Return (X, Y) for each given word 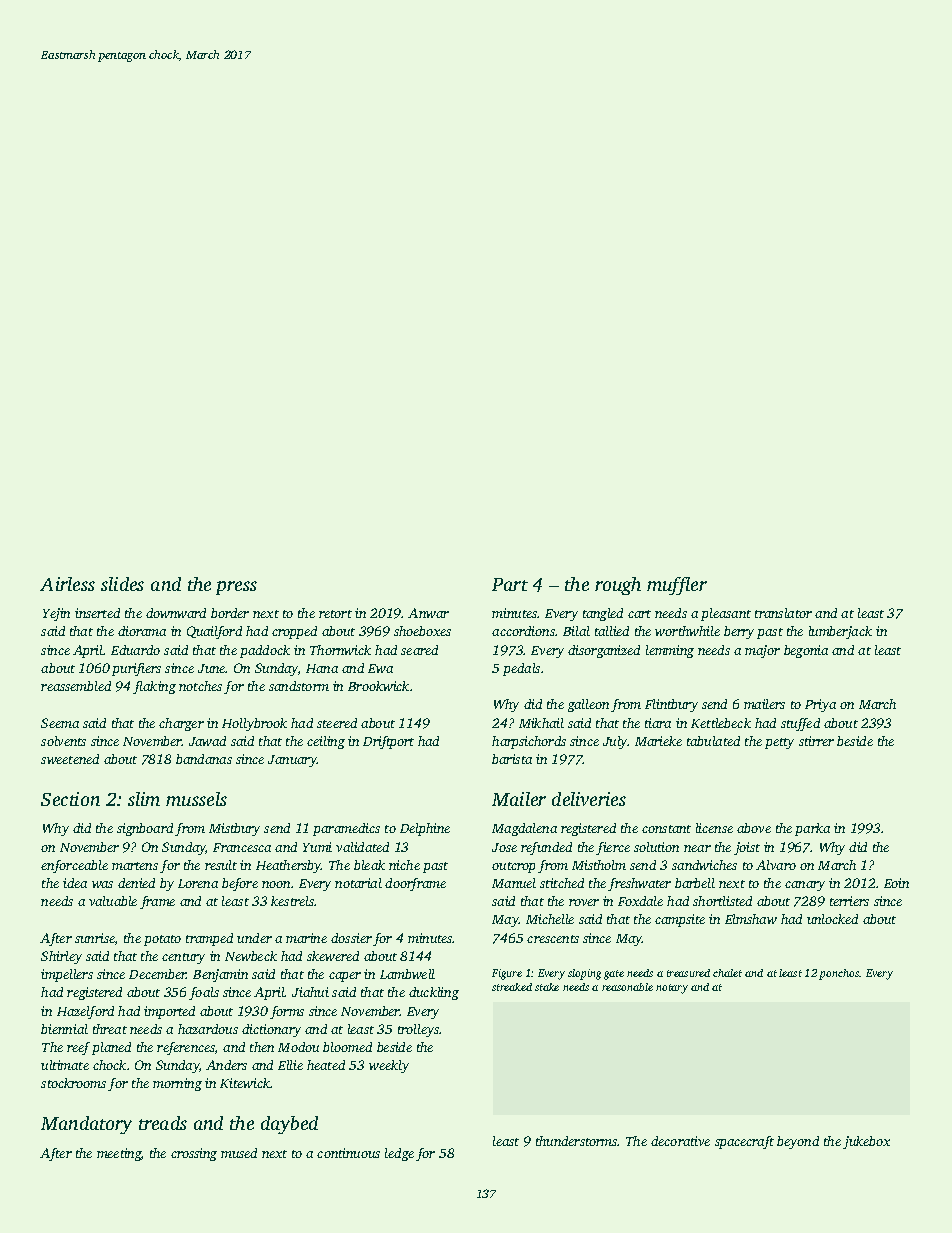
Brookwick (378, 686)
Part (510, 584)
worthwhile (687, 631)
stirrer (816, 741)
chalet (727, 973)
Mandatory (86, 1125)
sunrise (95, 938)
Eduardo (135, 650)
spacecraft (744, 1142)
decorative (680, 1141)
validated (362, 847)
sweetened (70, 759)
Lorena (198, 883)
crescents (553, 939)
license (714, 828)
